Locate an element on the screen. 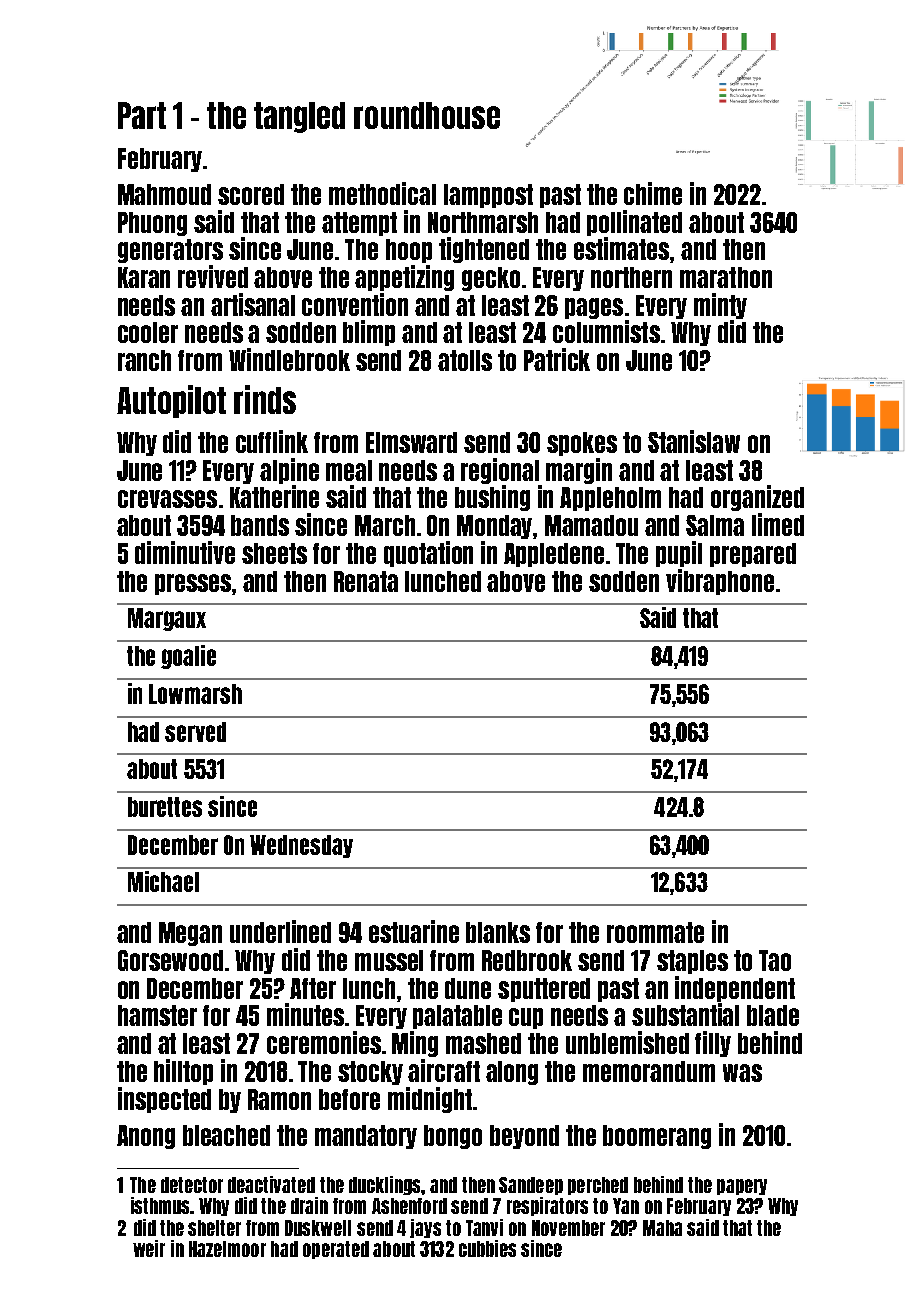  unblemished is located at coordinates (627, 1042).
